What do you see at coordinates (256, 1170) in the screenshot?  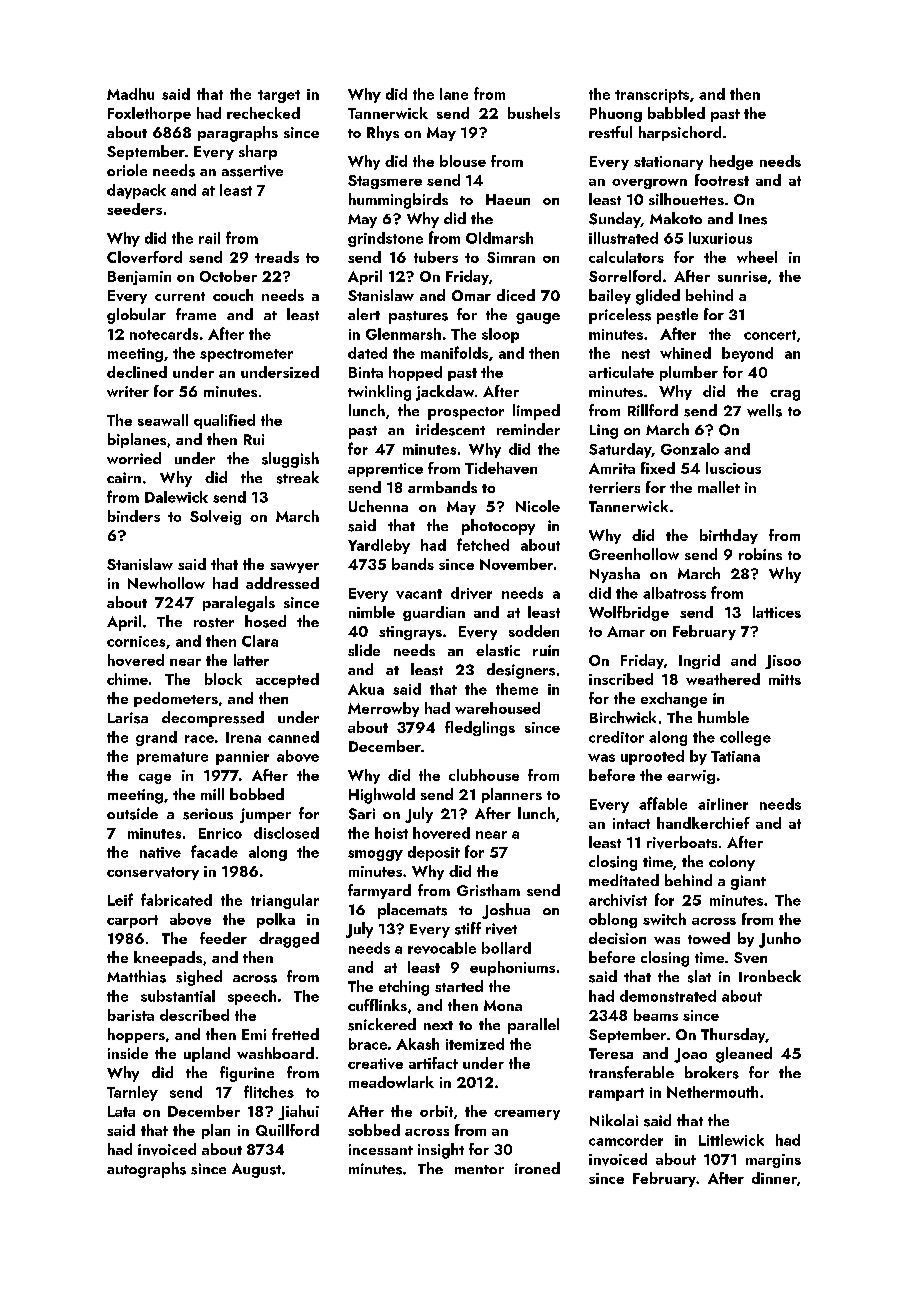 I see `August` at bounding box center [256, 1170].
